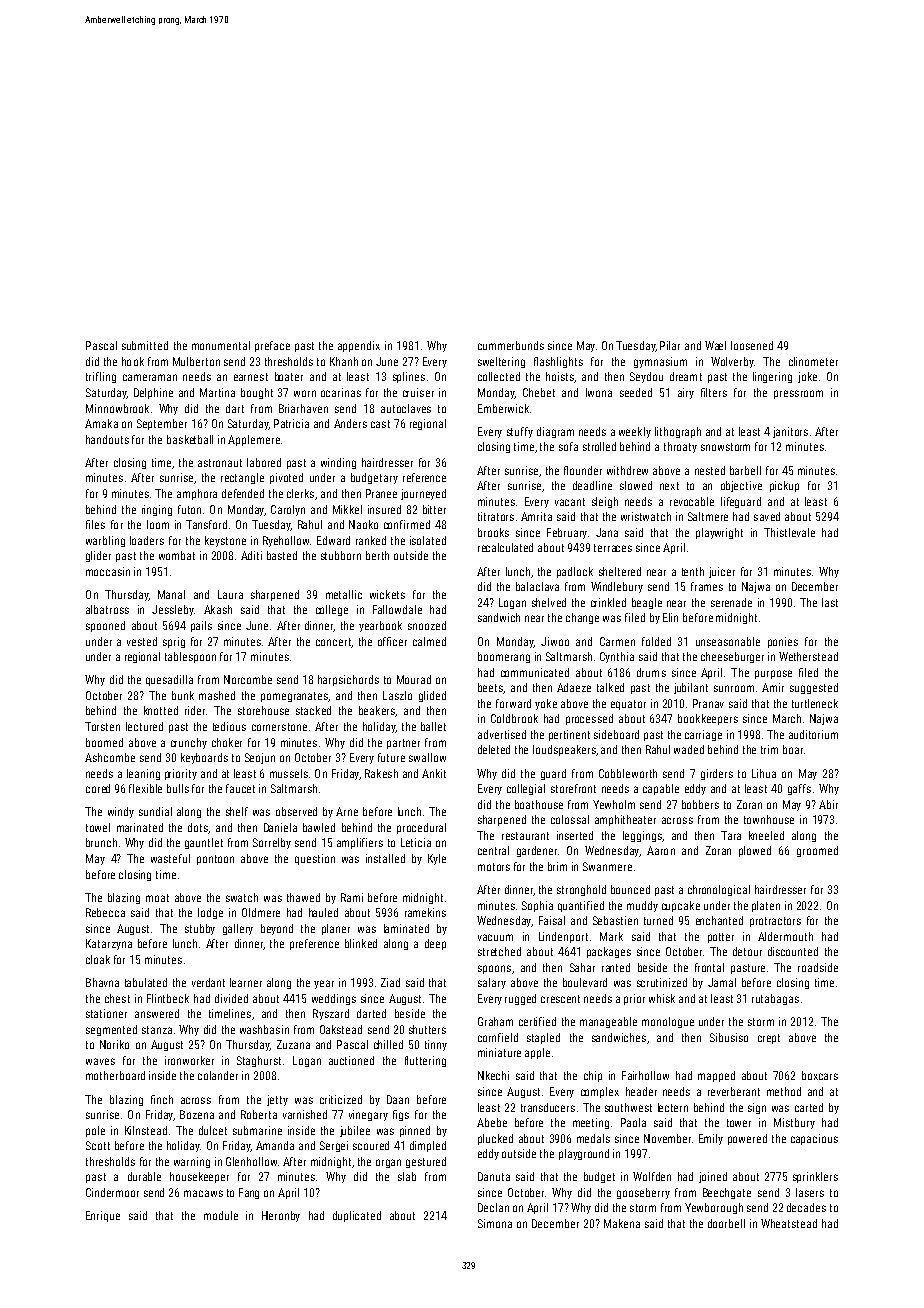 This image has height=1308, width=924. What do you see at coordinates (764, 773) in the image?
I see `Lihua` at bounding box center [764, 773].
